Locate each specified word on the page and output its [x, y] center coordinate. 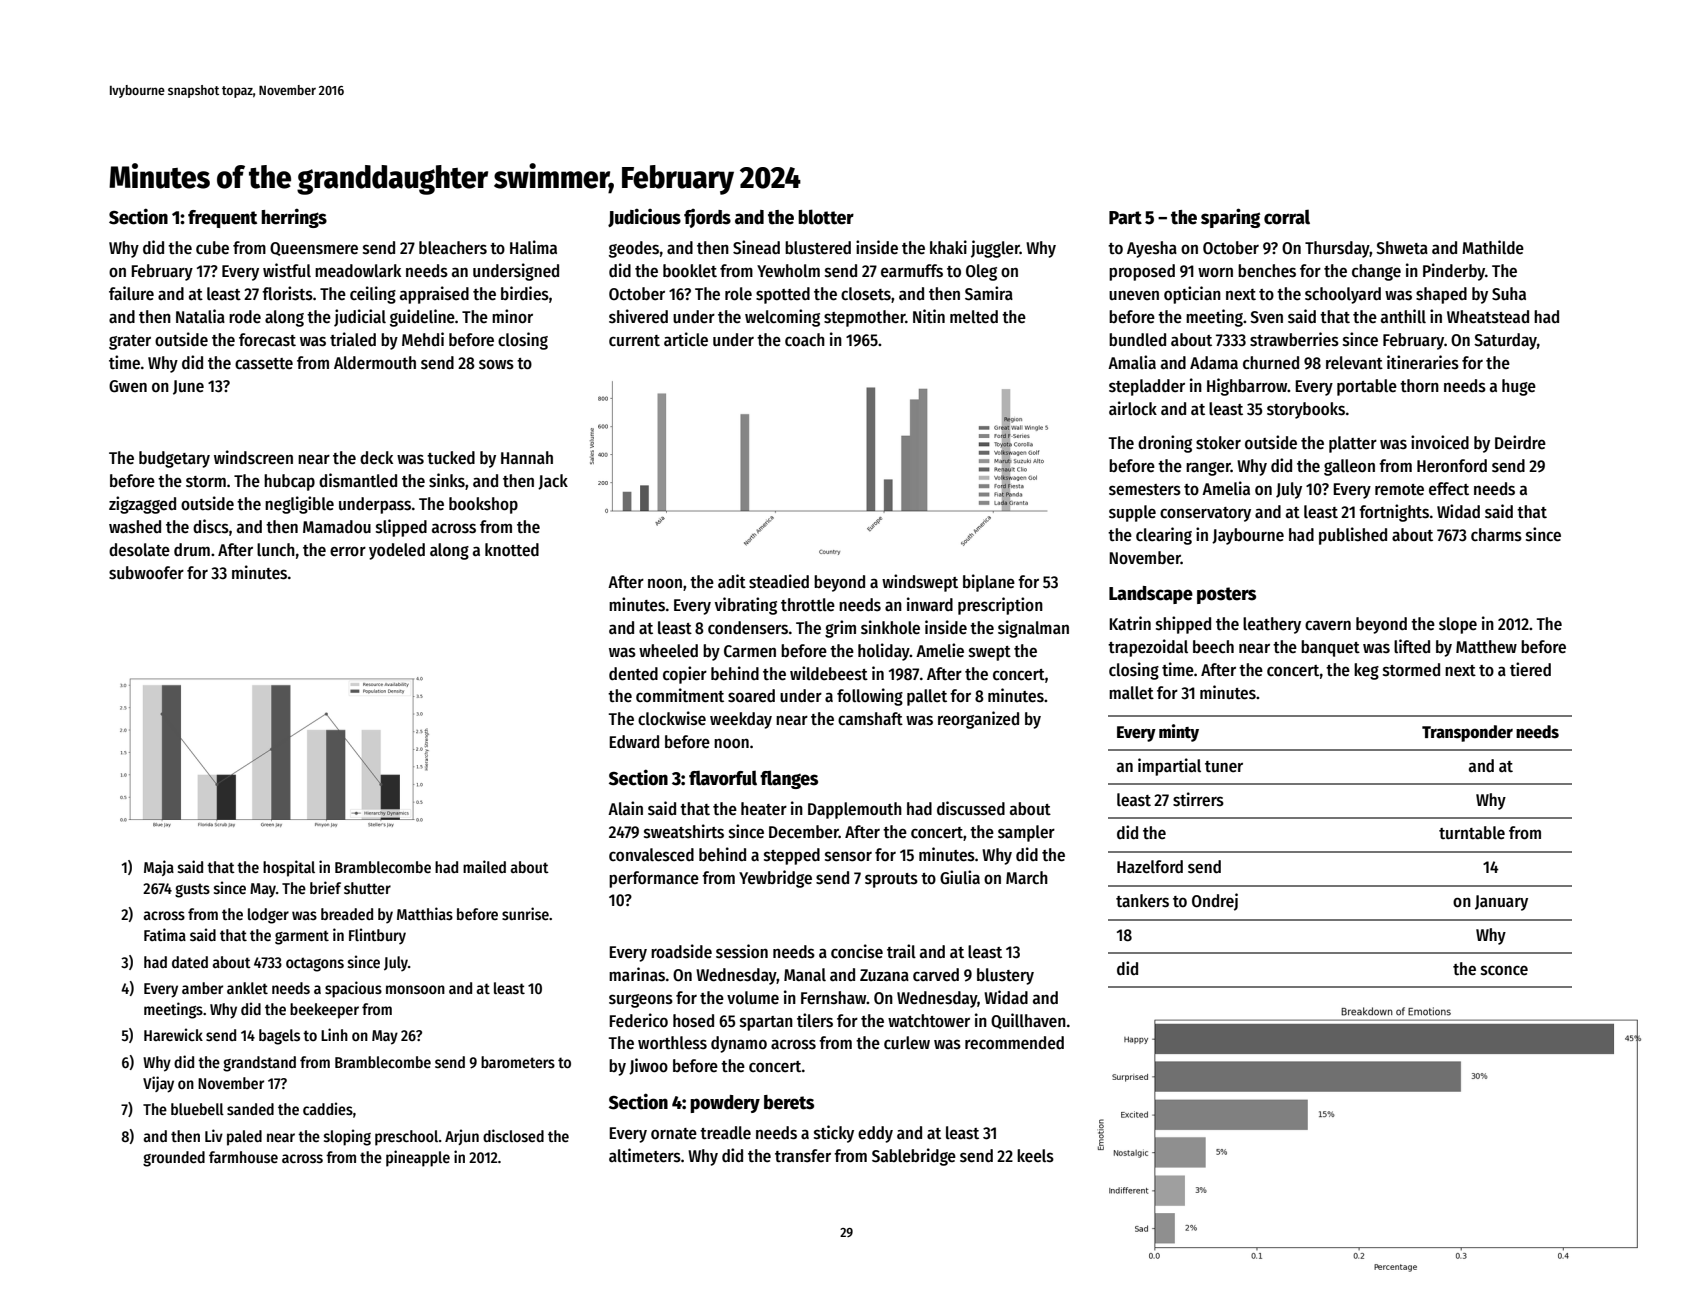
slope [1458, 625]
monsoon [415, 989]
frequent [222, 219]
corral [1287, 217]
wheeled [668, 651]
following [870, 697]
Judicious [644, 217]
